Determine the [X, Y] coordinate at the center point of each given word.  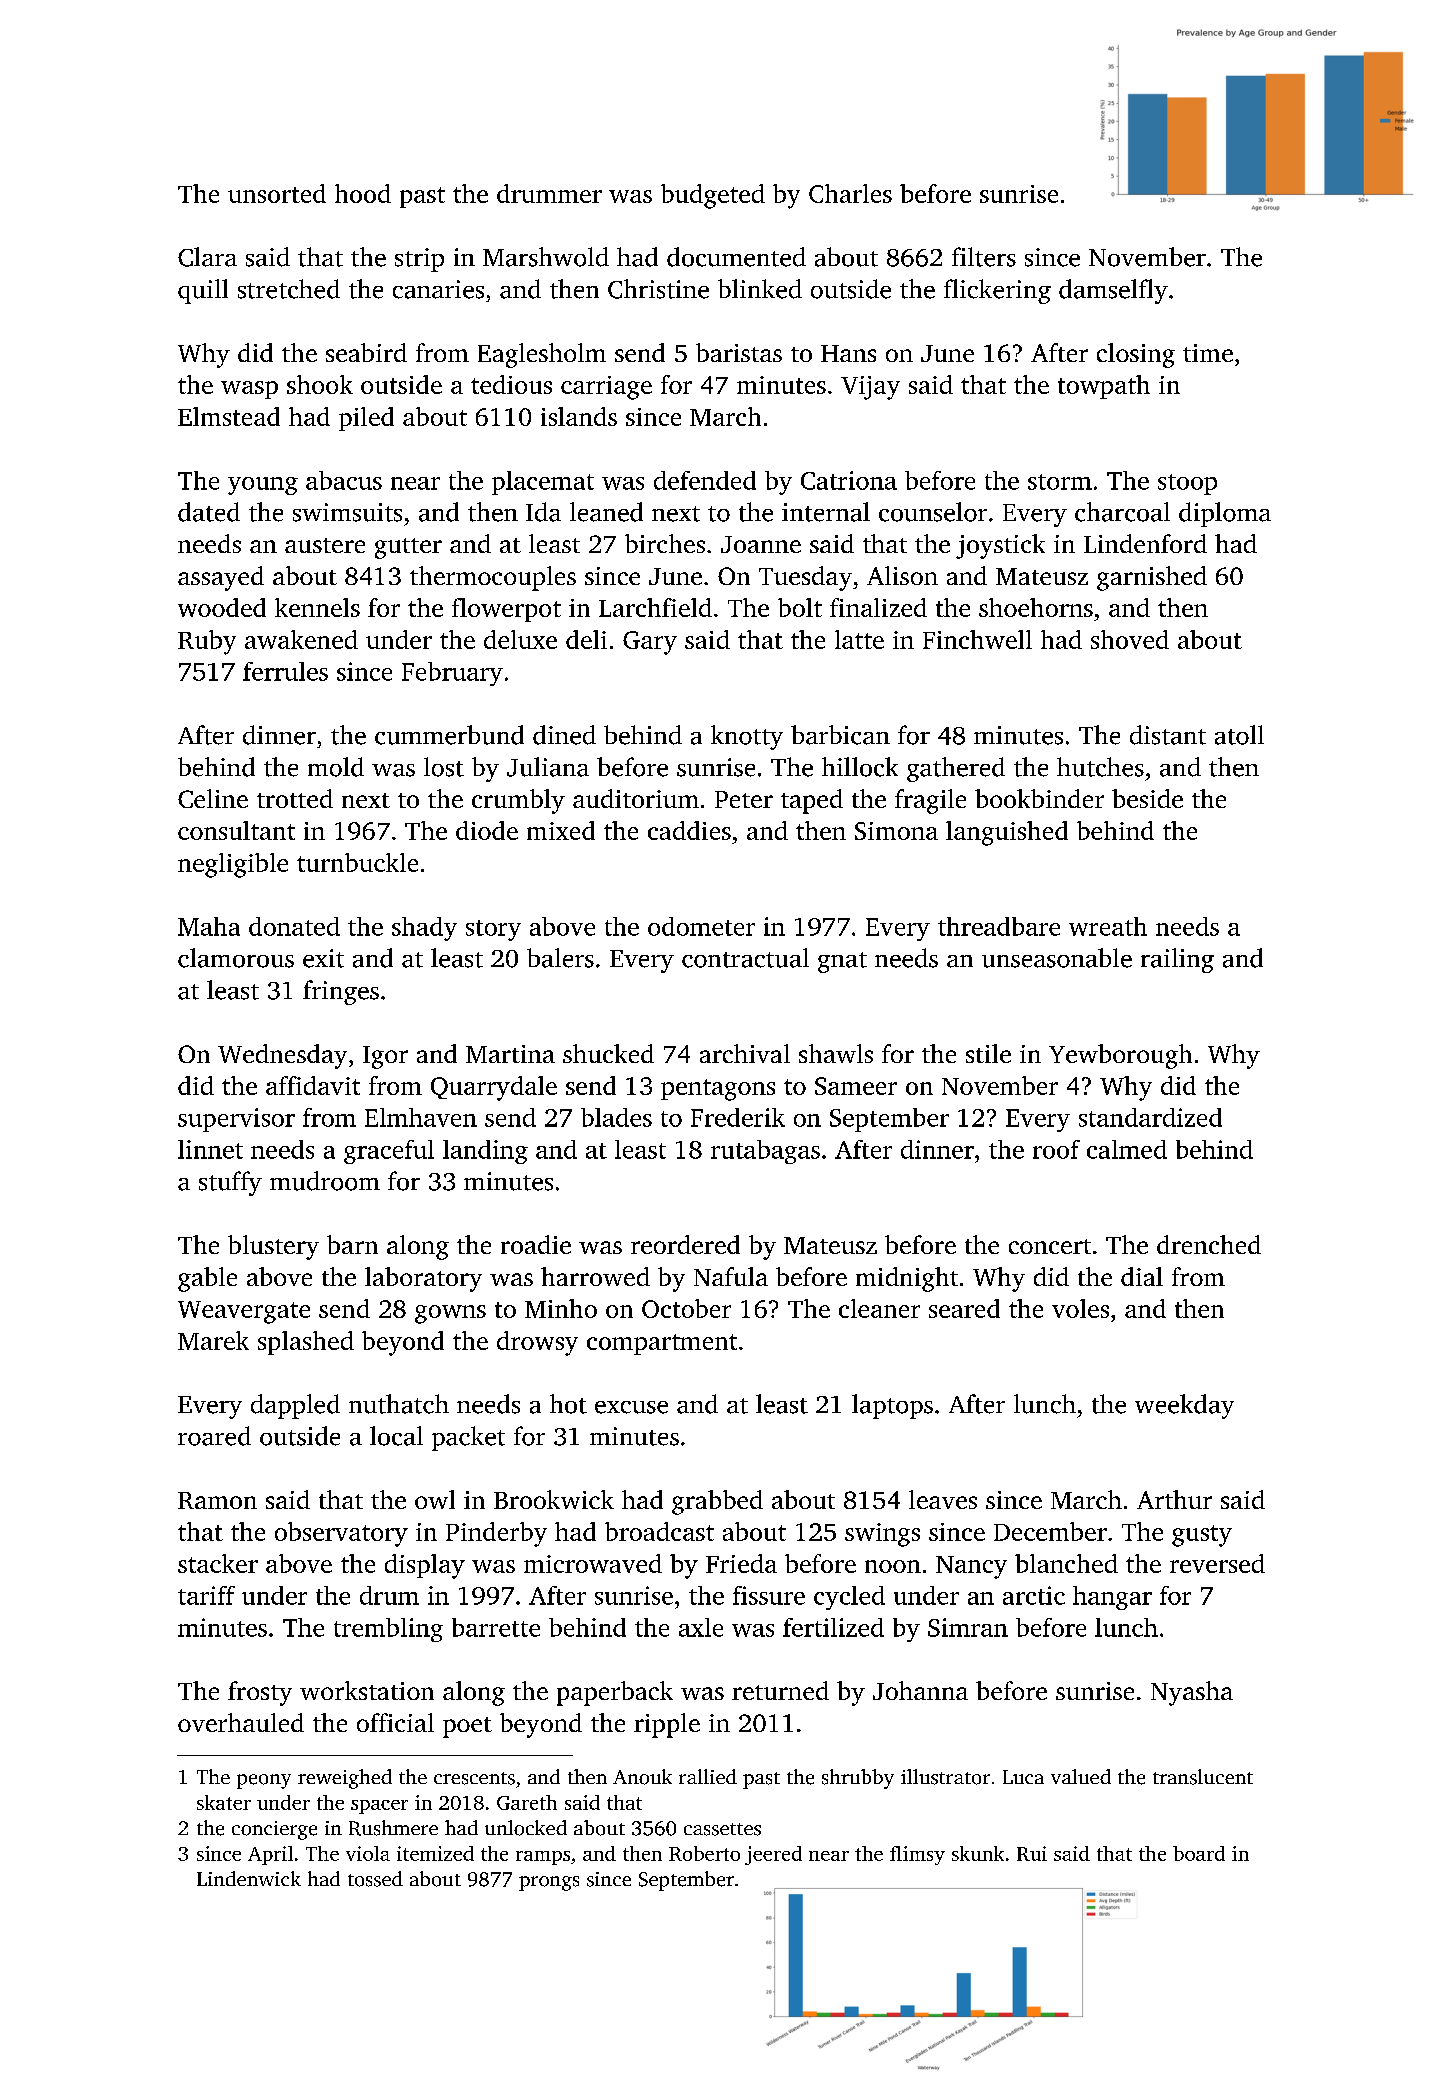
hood [363, 193]
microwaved [593, 1563]
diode [487, 830]
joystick [1000, 546]
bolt [800, 607]
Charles [850, 193]
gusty [1202, 1536]
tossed [375, 1879]
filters [984, 257]
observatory [341, 1534]
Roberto [704, 1853]
